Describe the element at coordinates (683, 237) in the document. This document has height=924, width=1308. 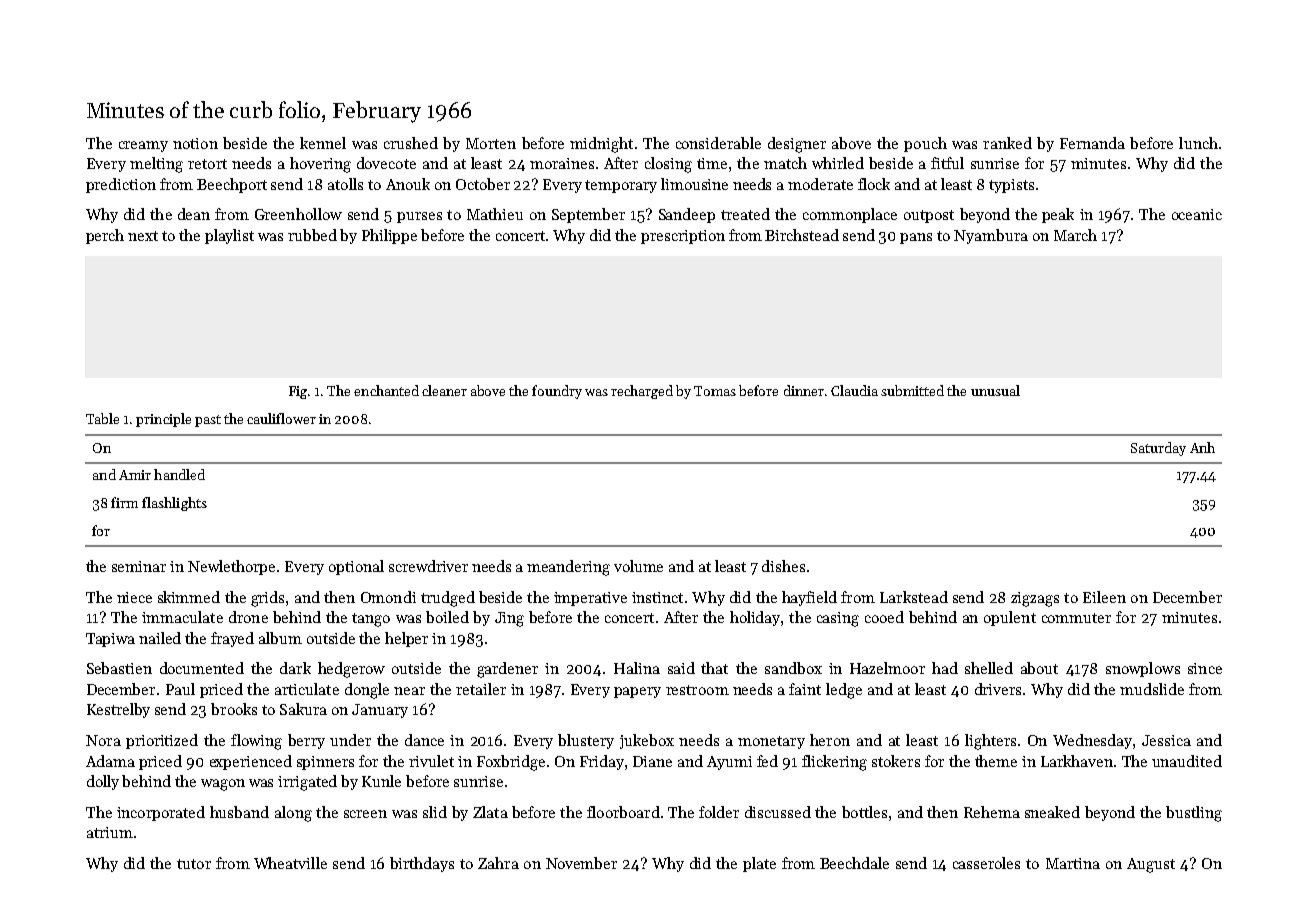
I see `prescription` at that location.
